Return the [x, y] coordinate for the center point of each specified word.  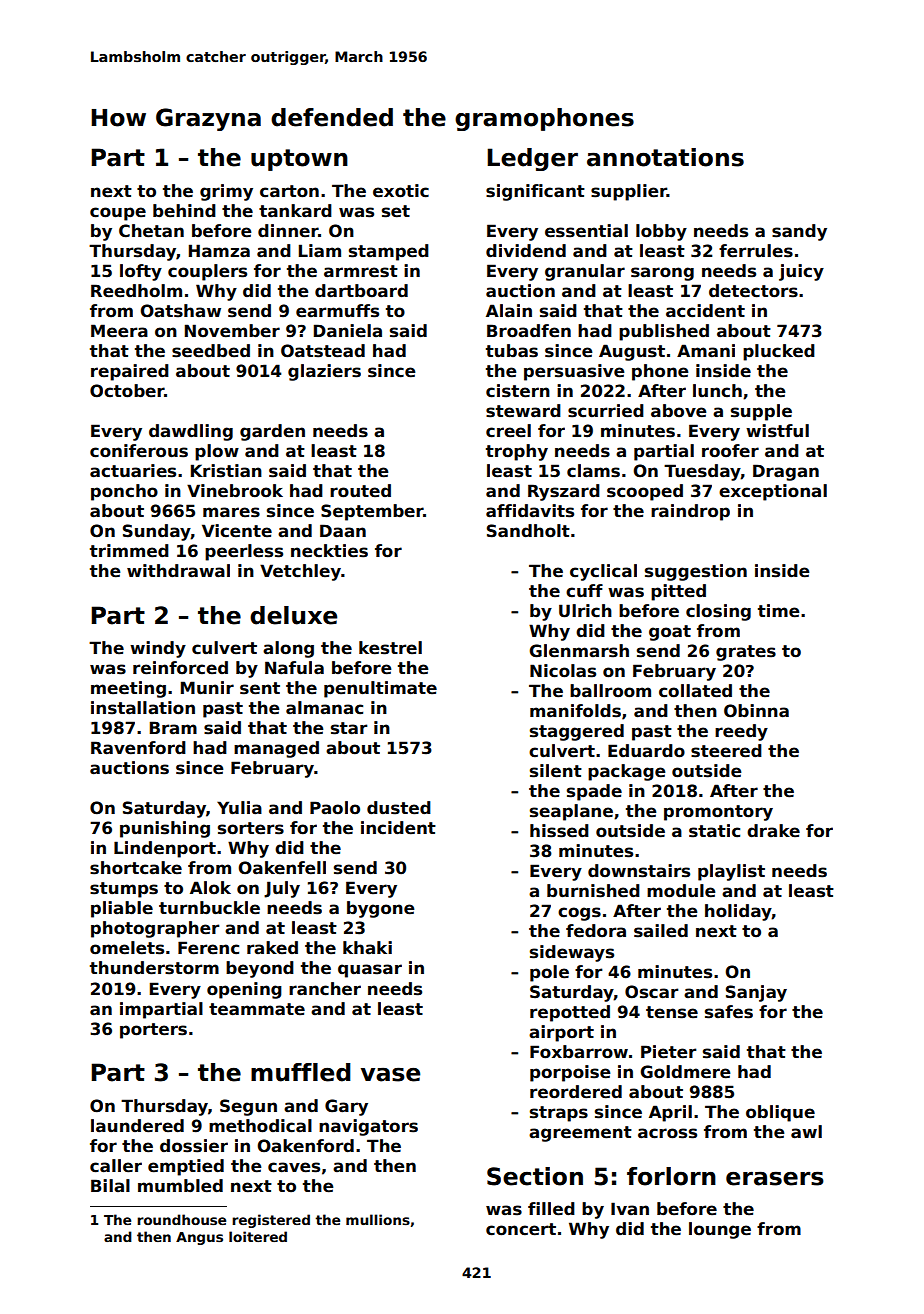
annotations [665, 157]
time [779, 611]
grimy [226, 192]
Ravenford [138, 748]
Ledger [532, 159]
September [372, 512]
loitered [258, 1236]
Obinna [756, 711]
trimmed [129, 551]
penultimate [380, 689]
